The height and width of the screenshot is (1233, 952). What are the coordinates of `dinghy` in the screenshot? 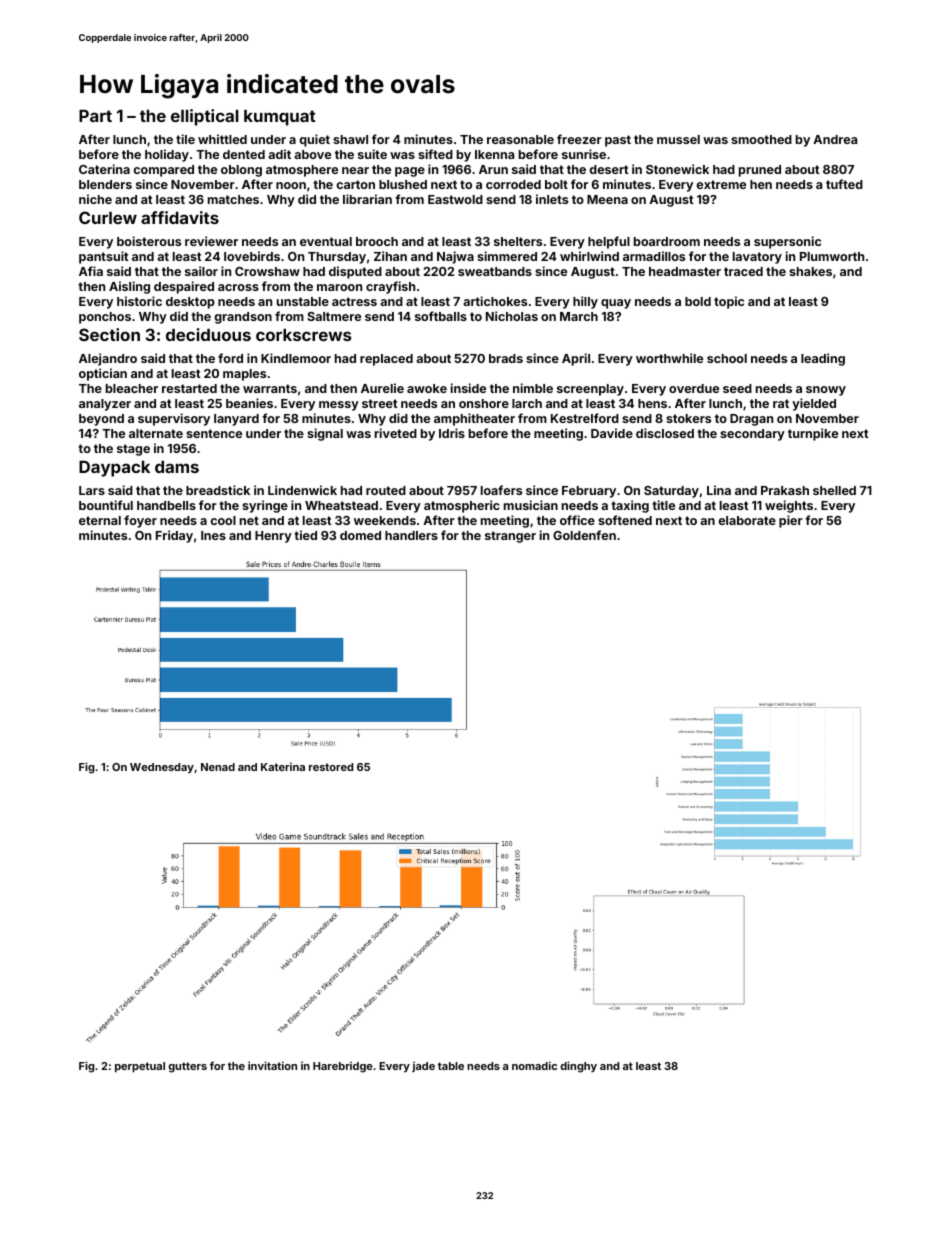 It's located at (578, 1067).
